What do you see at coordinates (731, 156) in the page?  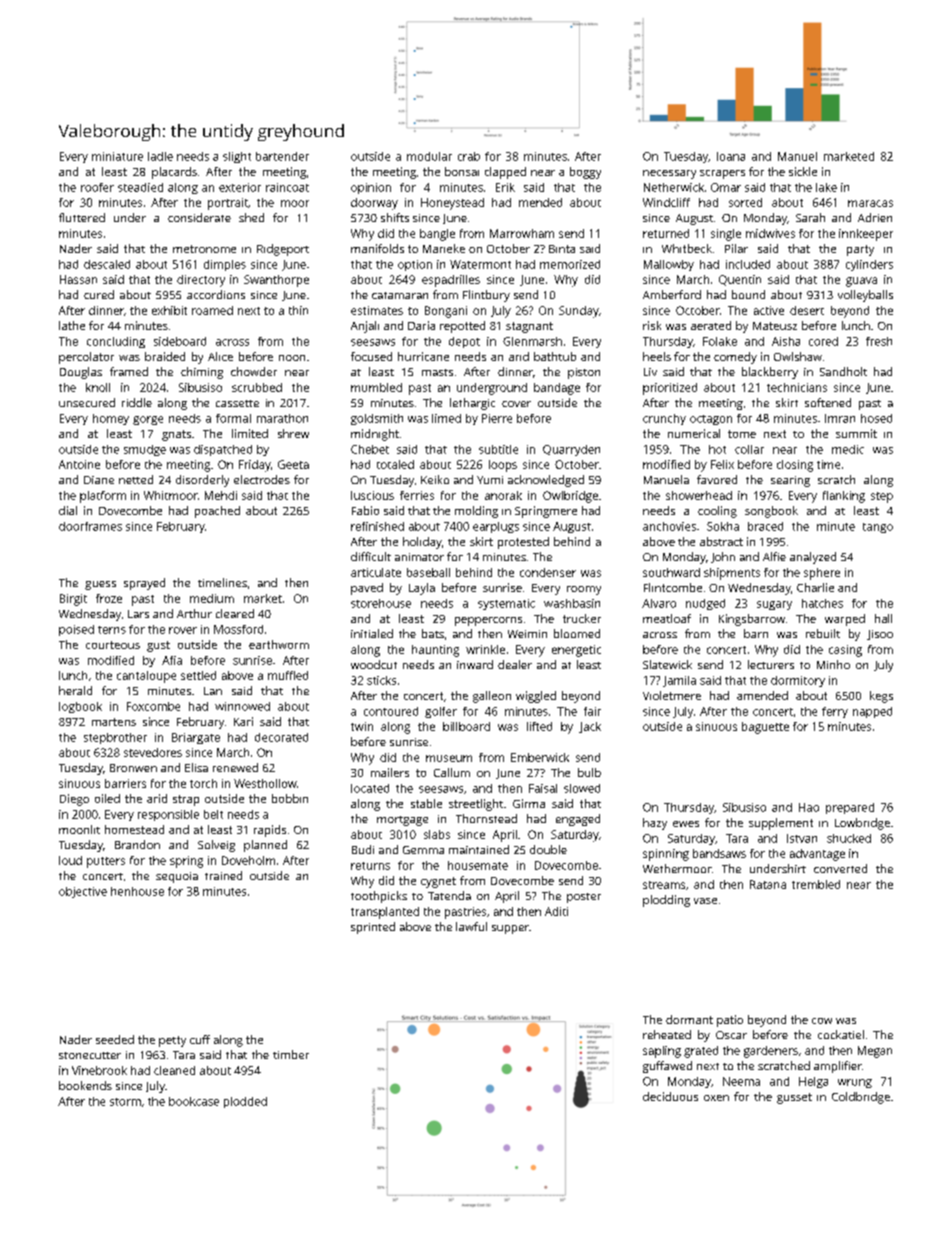 I see `Ioana` at bounding box center [731, 156].
